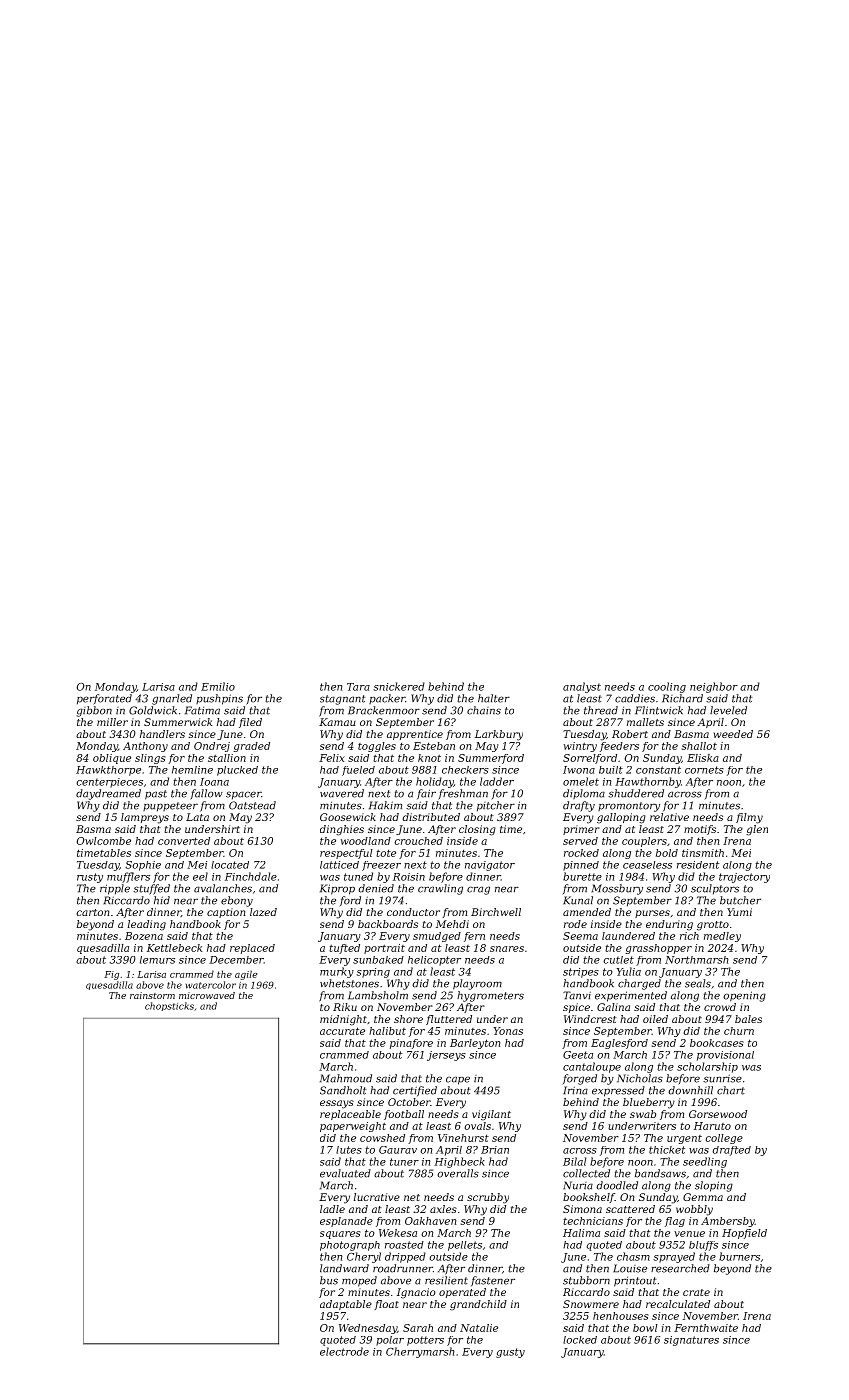 The width and height of the screenshot is (849, 1400). Describe the element at coordinates (368, 1329) in the screenshot. I see `Wednesday` at that location.
